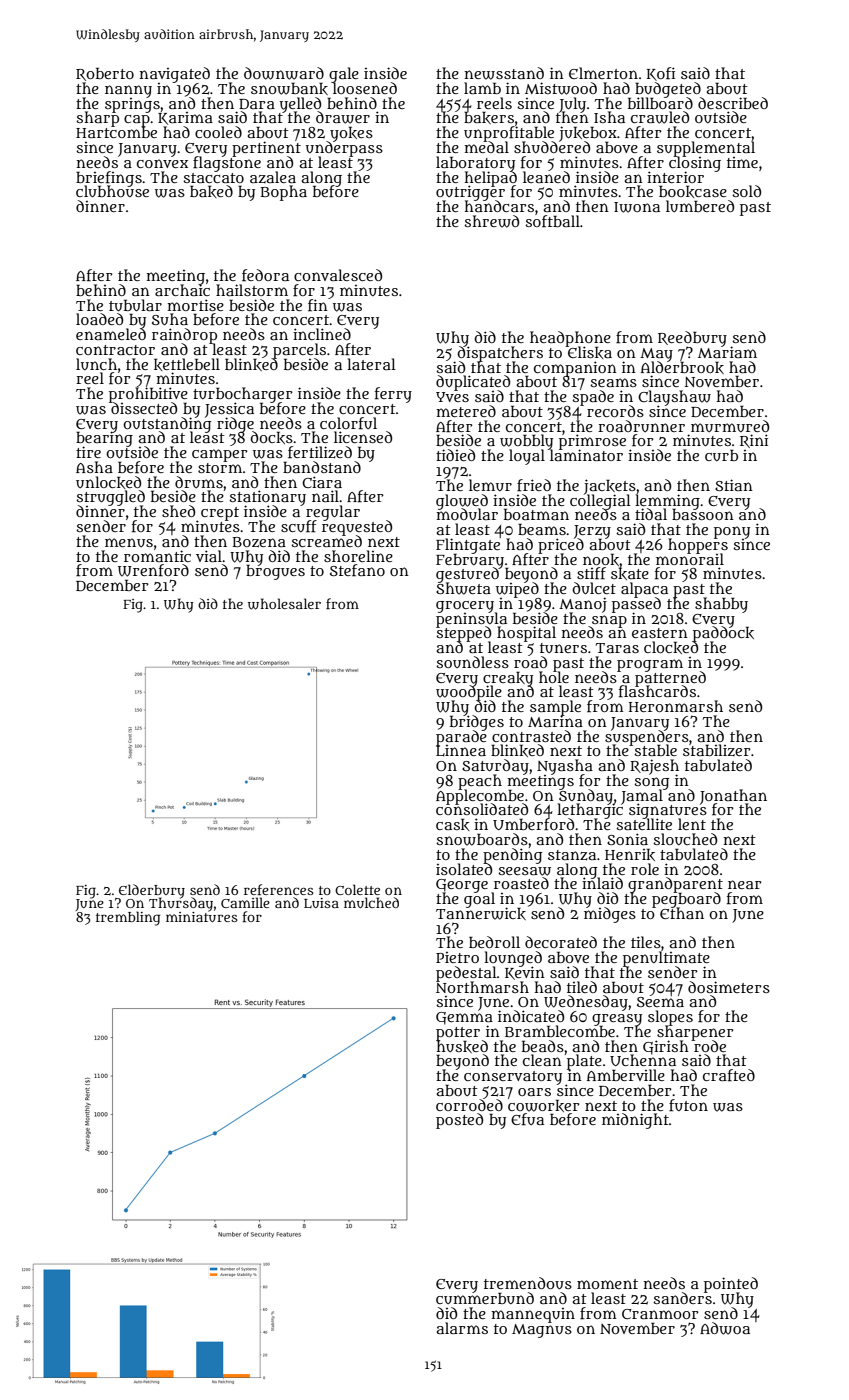  Describe the element at coordinates (466, 411) in the image. I see `metered` at that location.
